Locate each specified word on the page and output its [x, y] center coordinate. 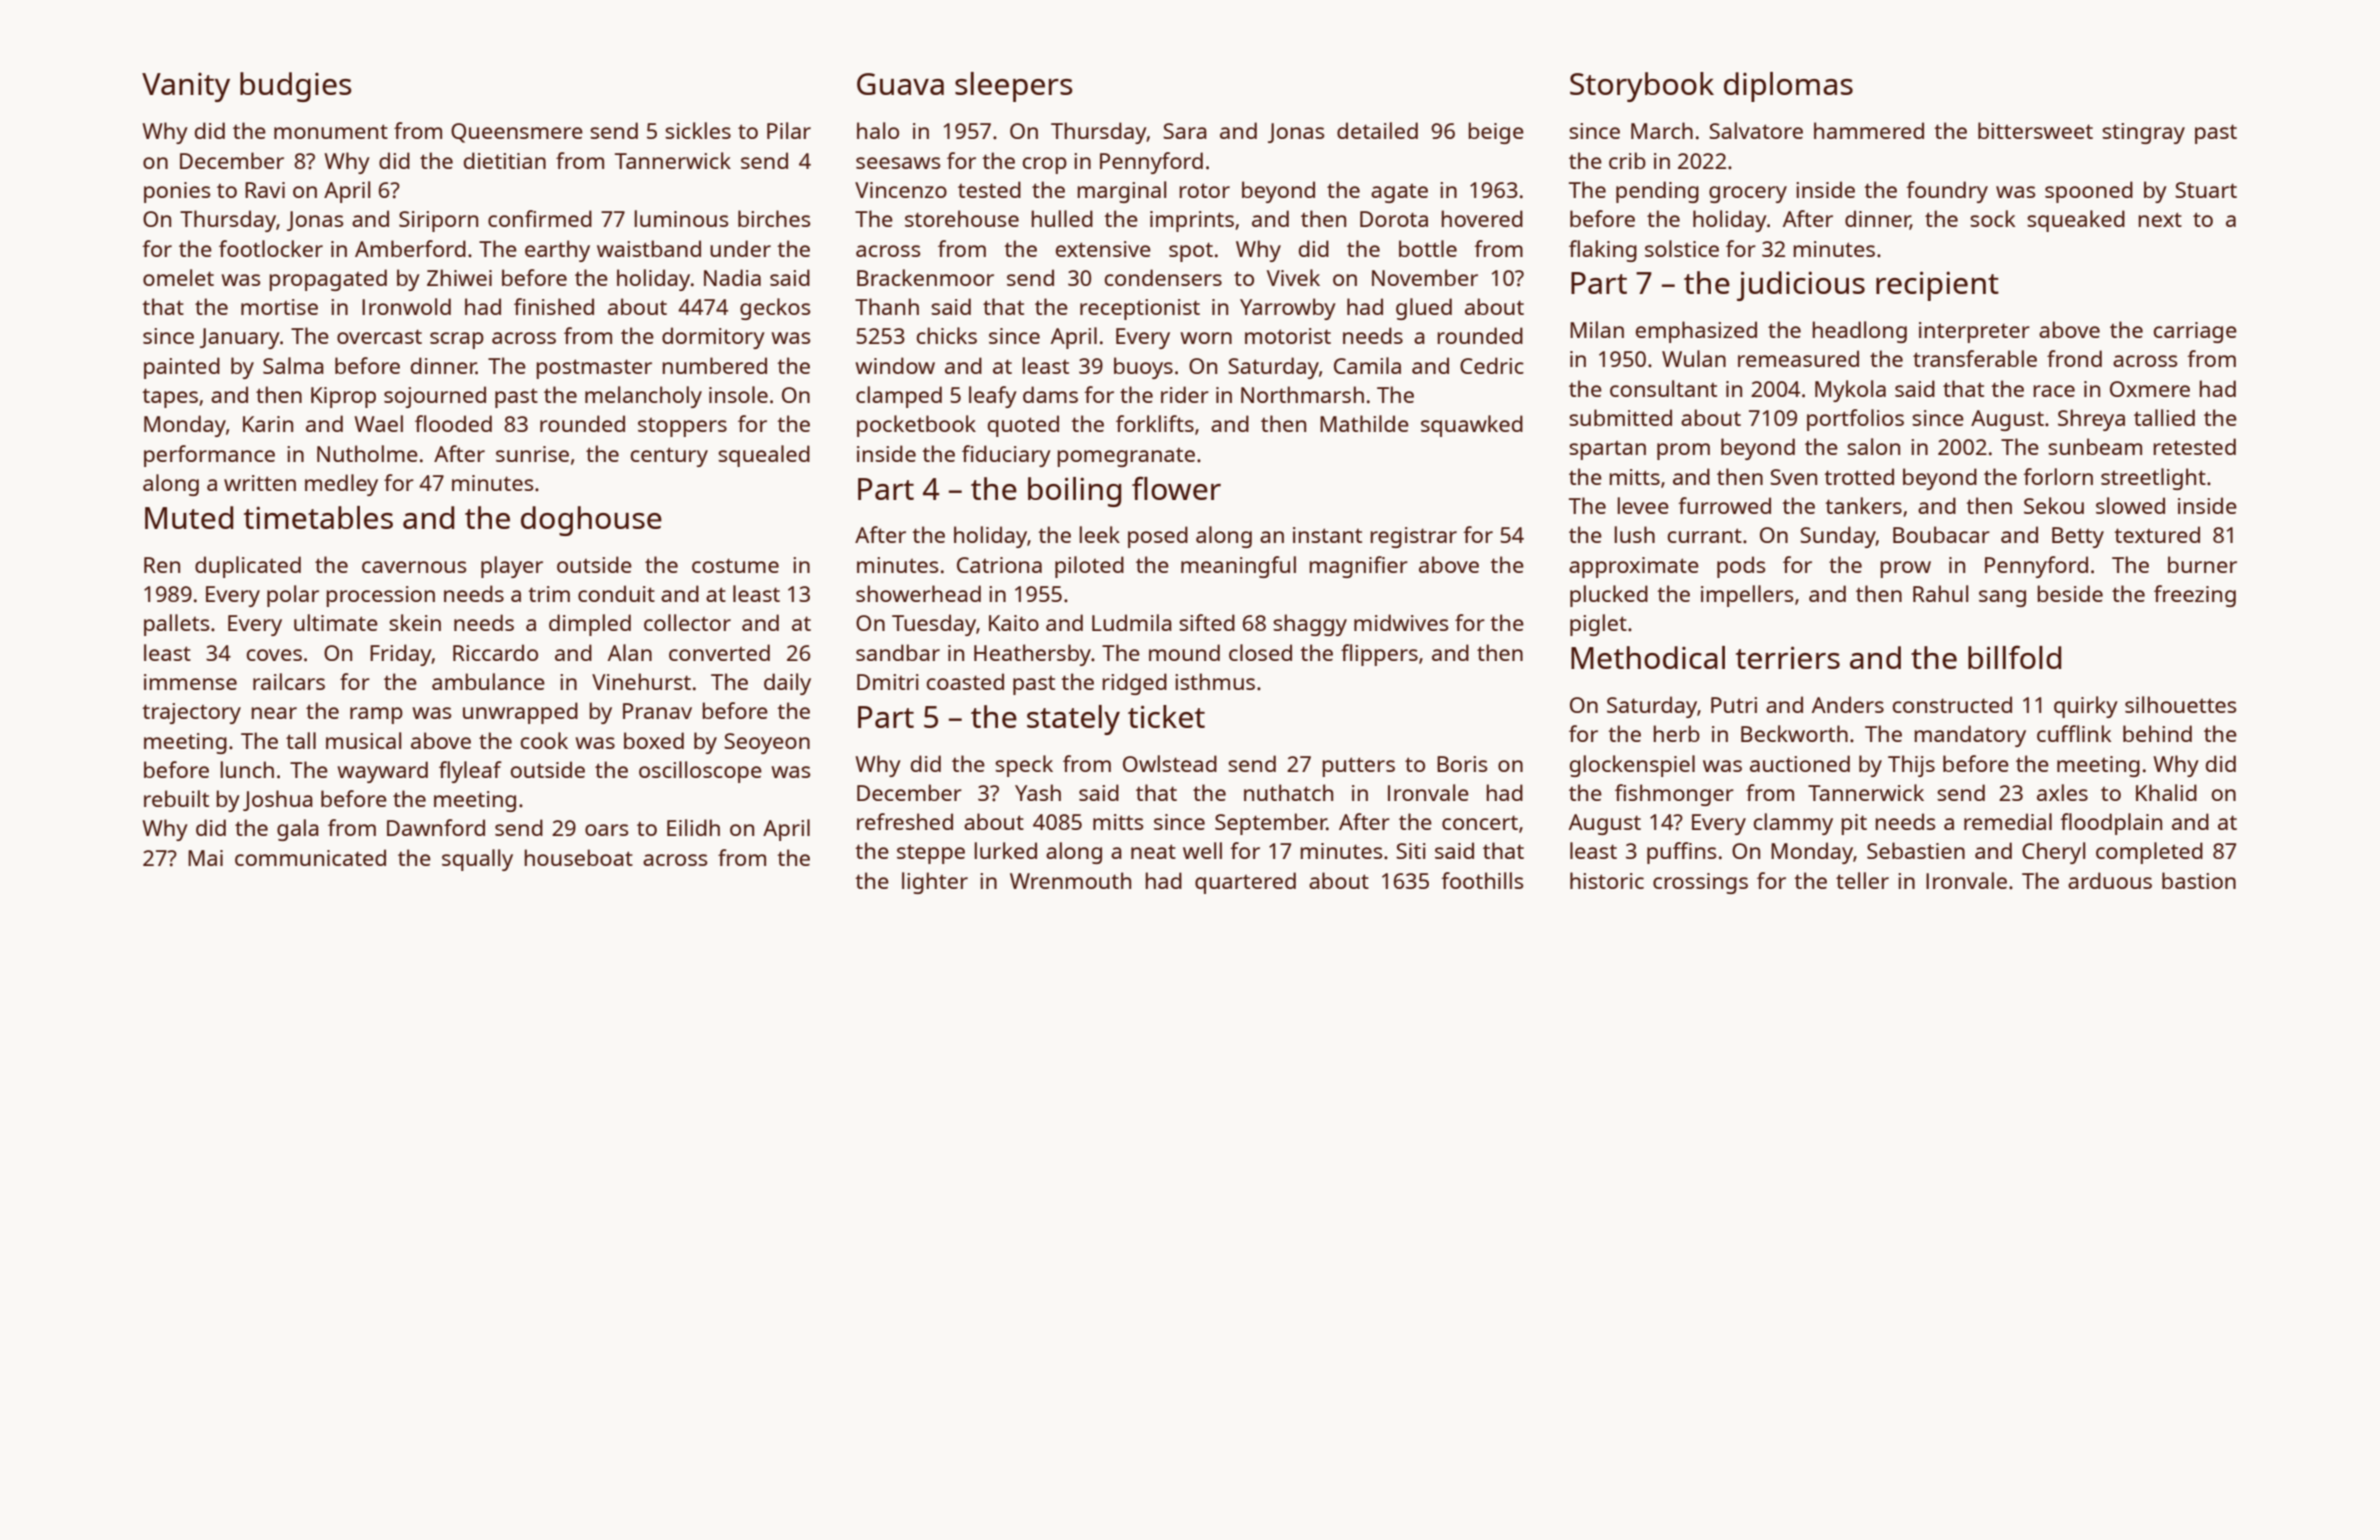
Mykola [1850, 391]
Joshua [278, 800]
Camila [1367, 365]
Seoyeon [767, 743]
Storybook [1642, 87]
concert [1480, 822]
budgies [296, 87]
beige [1496, 133]
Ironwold [406, 306]
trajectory [191, 713]
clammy [1793, 824]
